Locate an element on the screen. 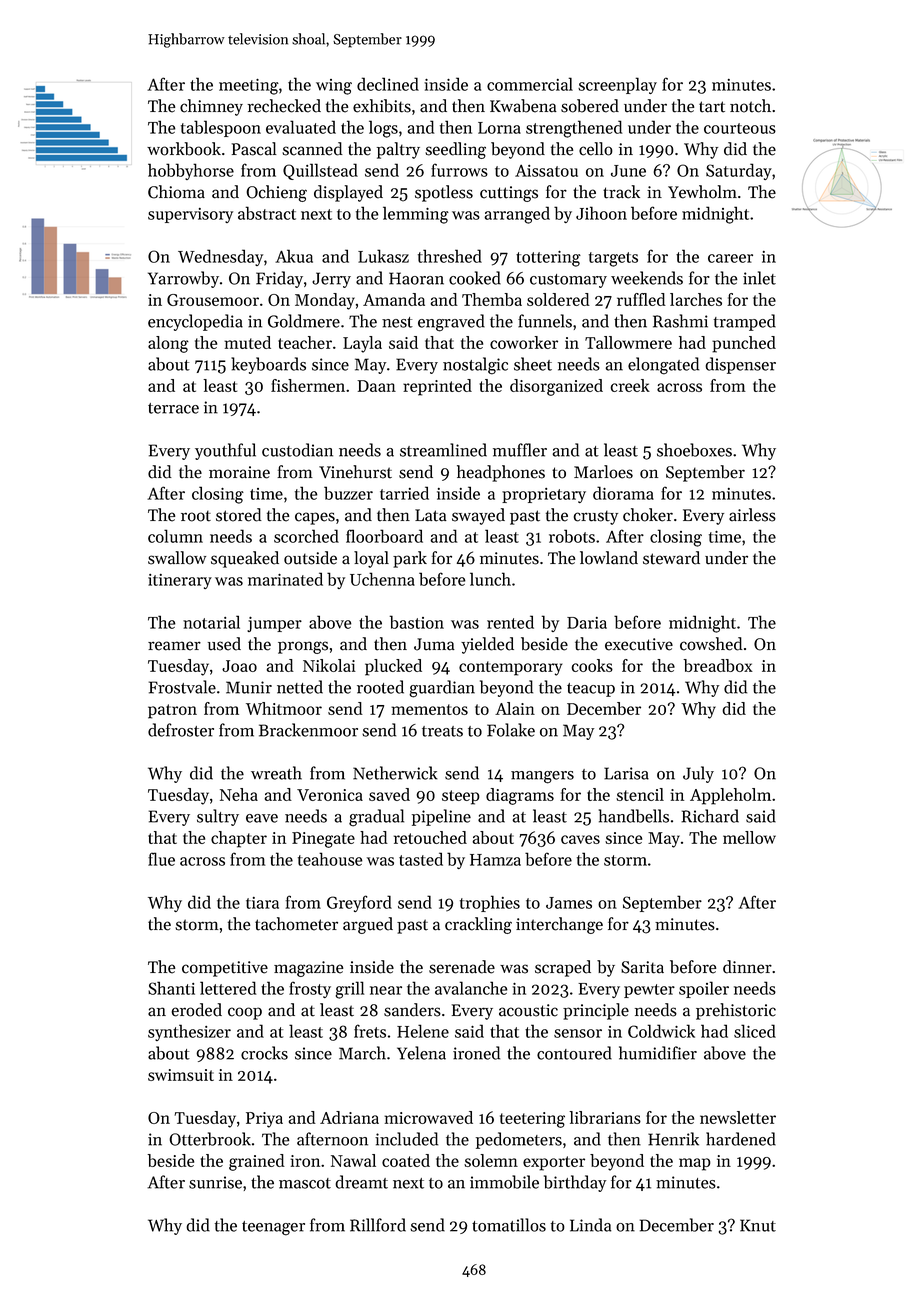 The width and height of the screenshot is (924, 1314). used is located at coordinates (224, 644).
